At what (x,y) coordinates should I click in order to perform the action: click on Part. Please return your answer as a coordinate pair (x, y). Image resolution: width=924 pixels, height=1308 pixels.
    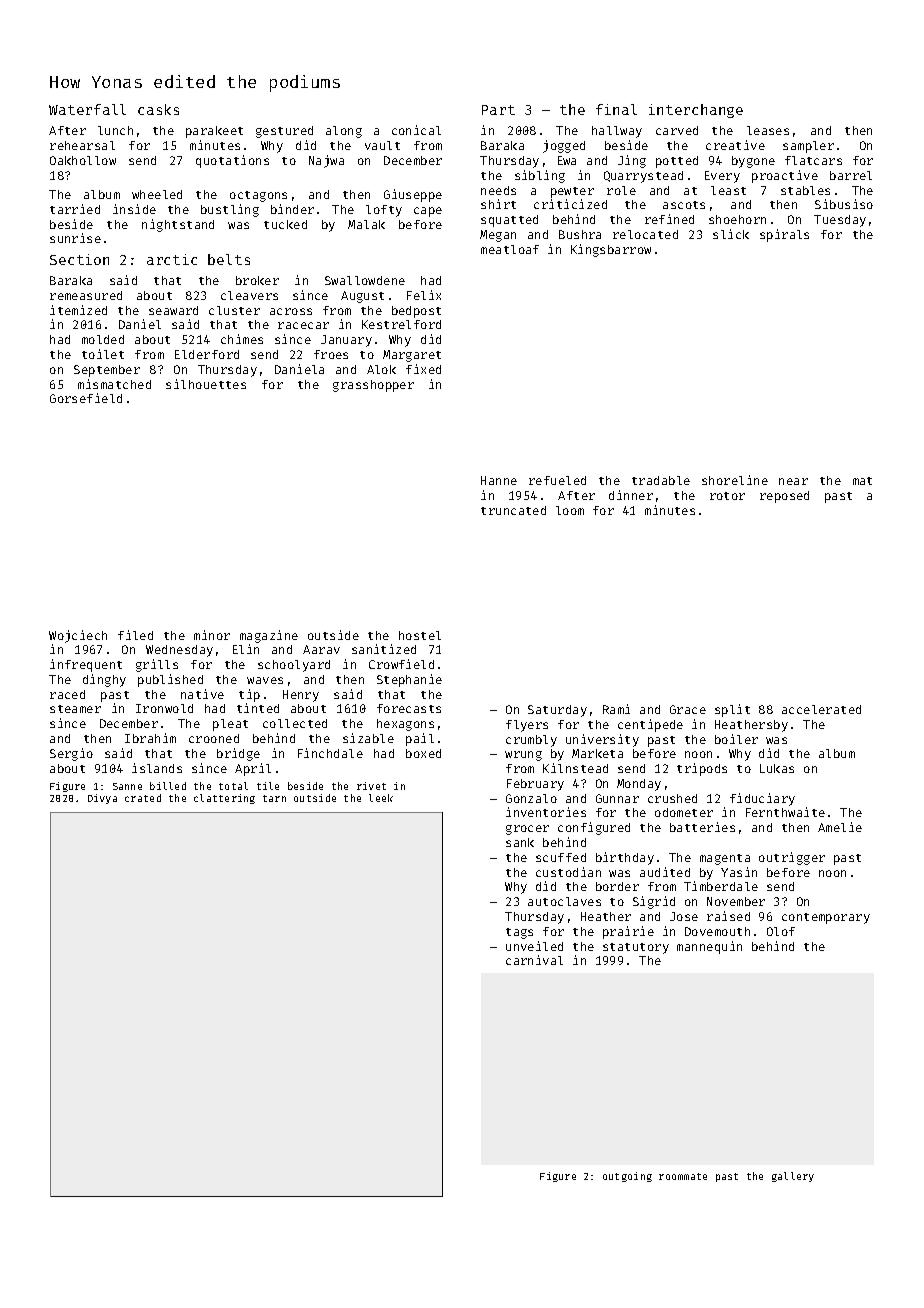
    Looking at the image, I should click on (498, 110).
